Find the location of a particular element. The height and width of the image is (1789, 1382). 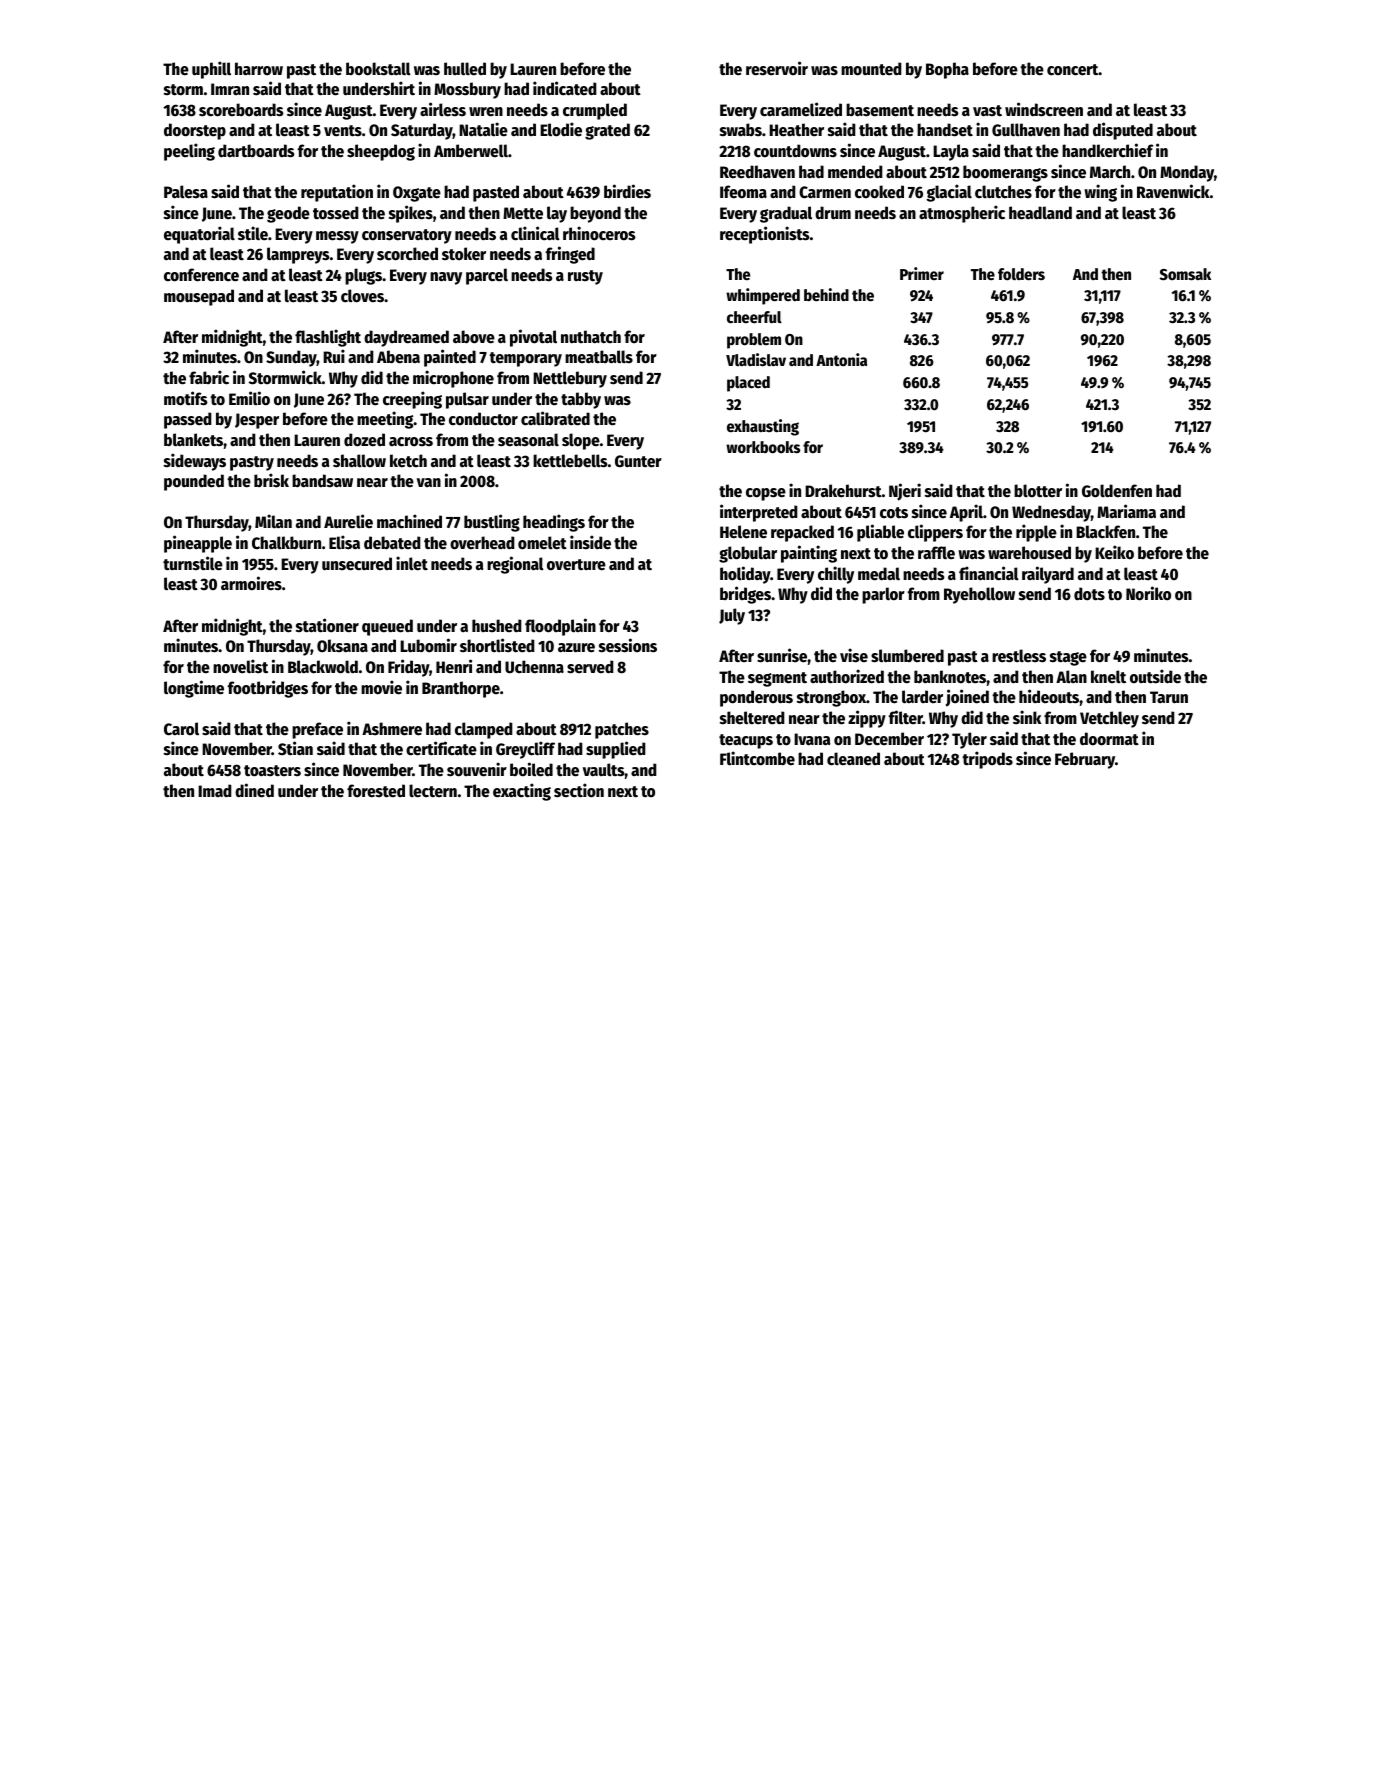

dined is located at coordinates (254, 790).
